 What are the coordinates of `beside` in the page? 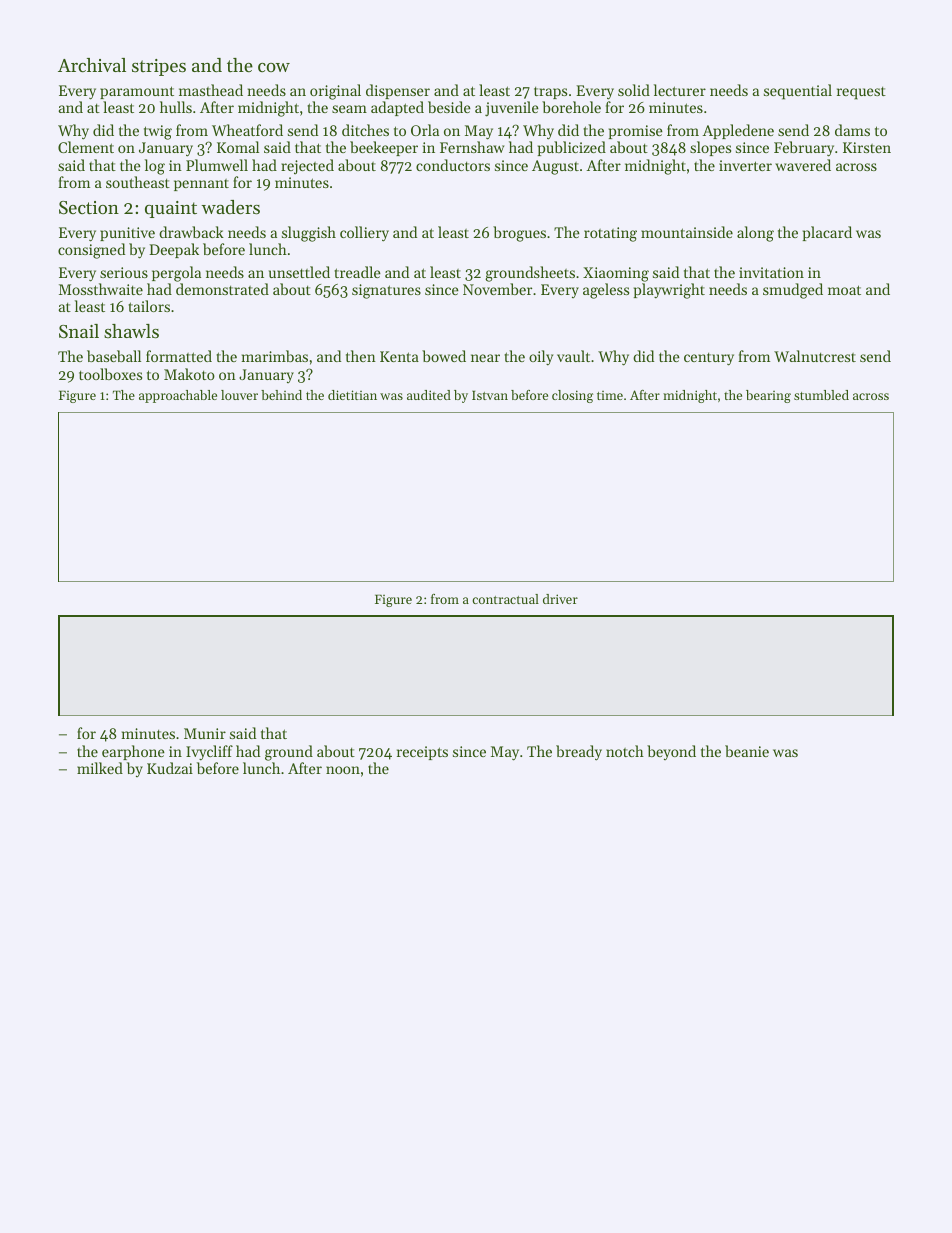 It's located at (449, 107).
